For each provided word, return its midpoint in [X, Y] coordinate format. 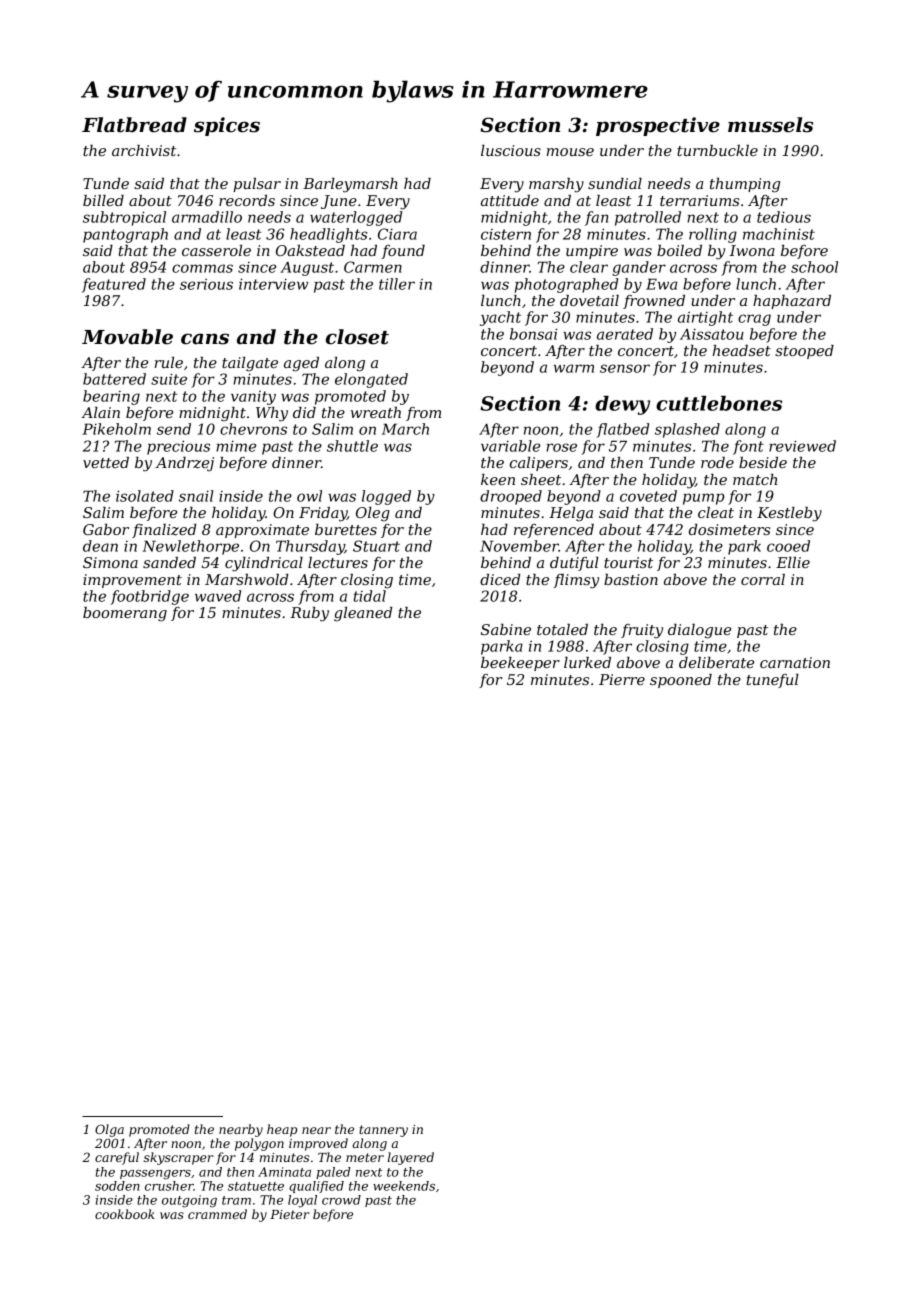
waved [218, 596]
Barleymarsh [350, 185]
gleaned [363, 614]
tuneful [773, 681]
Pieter [290, 1214]
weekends [404, 1186]
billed [103, 200]
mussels [770, 125]
